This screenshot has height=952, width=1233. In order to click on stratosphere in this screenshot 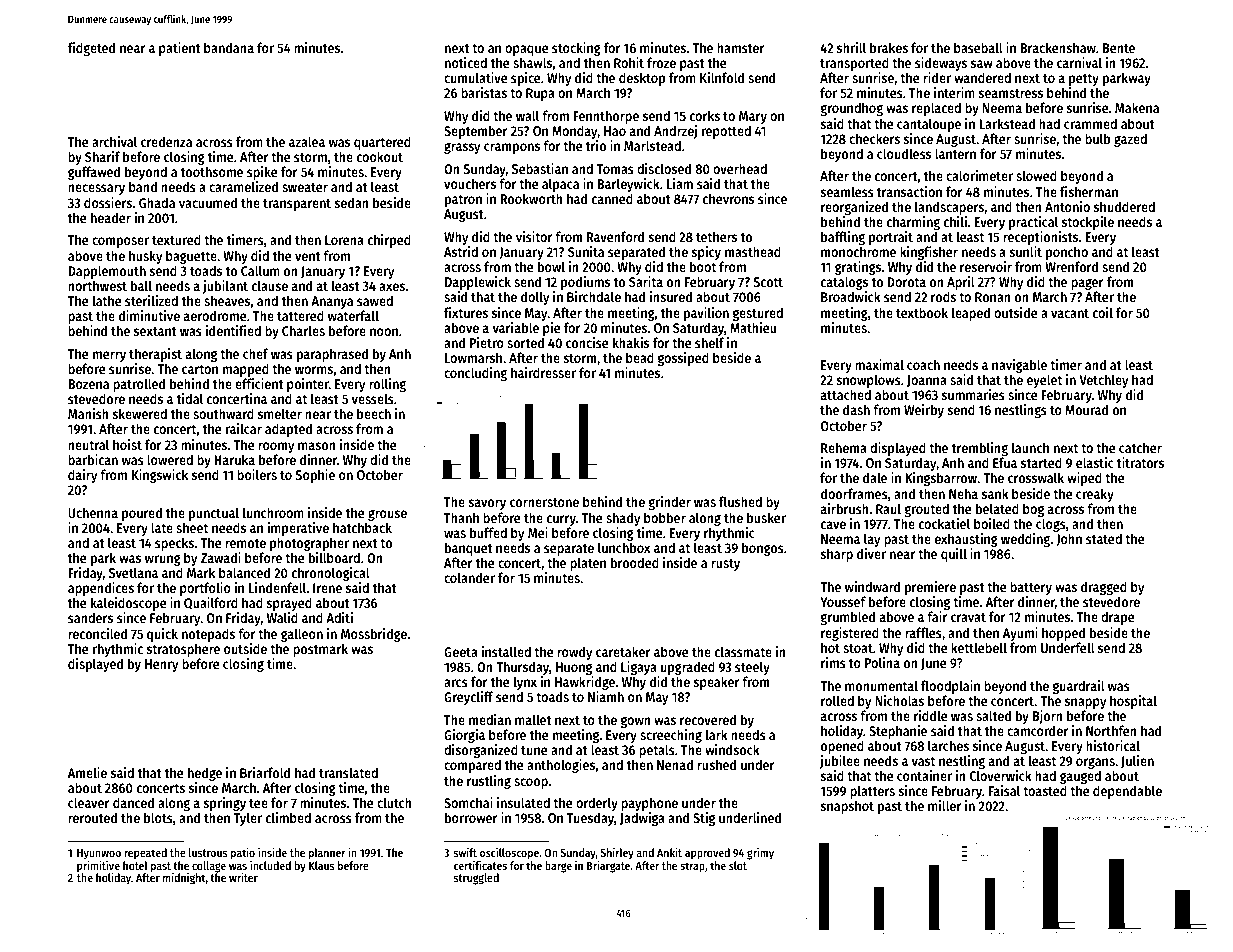, I will do `click(183, 650)`.
